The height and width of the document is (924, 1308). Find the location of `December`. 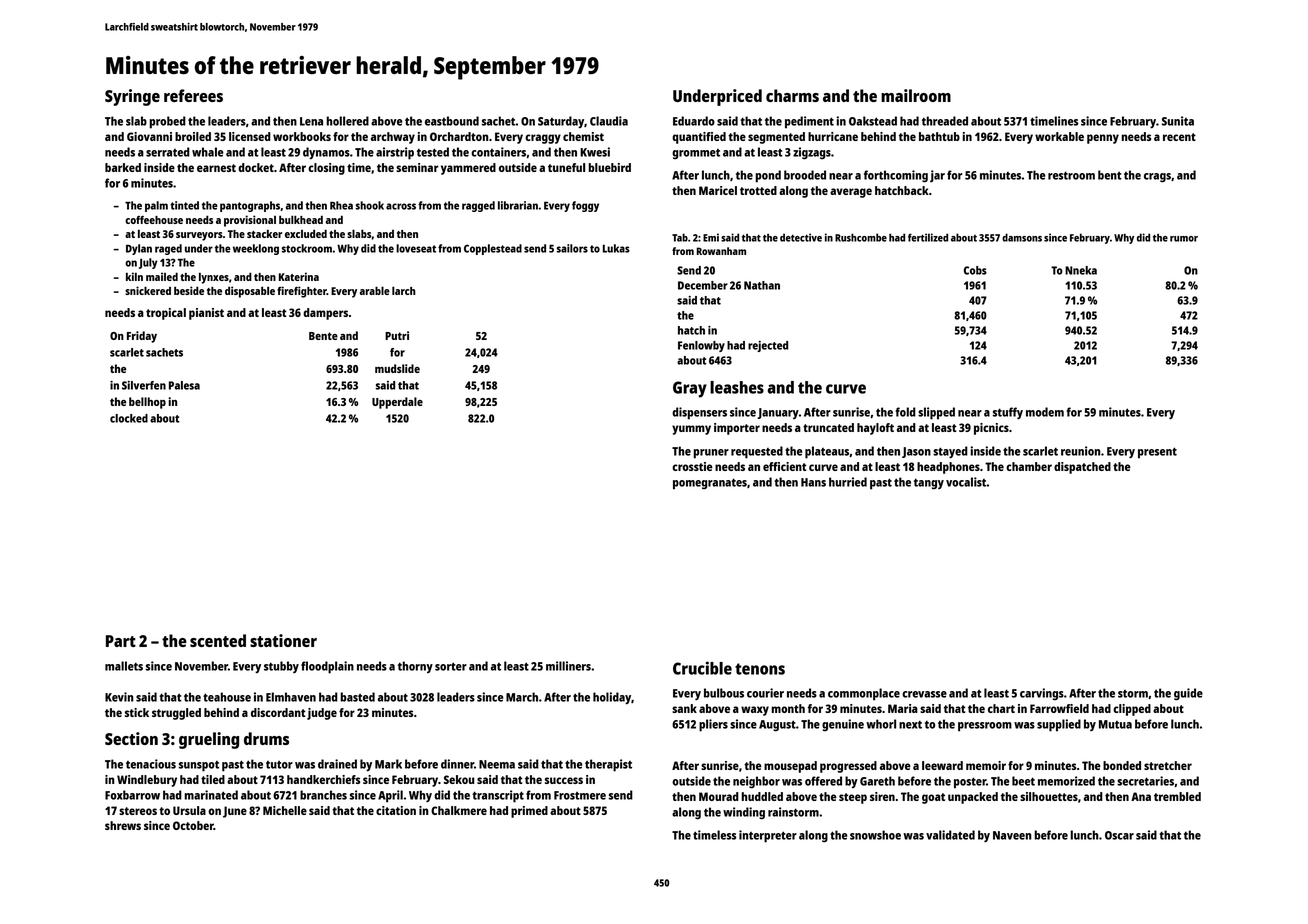

December is located at coordinates (703, 285).
